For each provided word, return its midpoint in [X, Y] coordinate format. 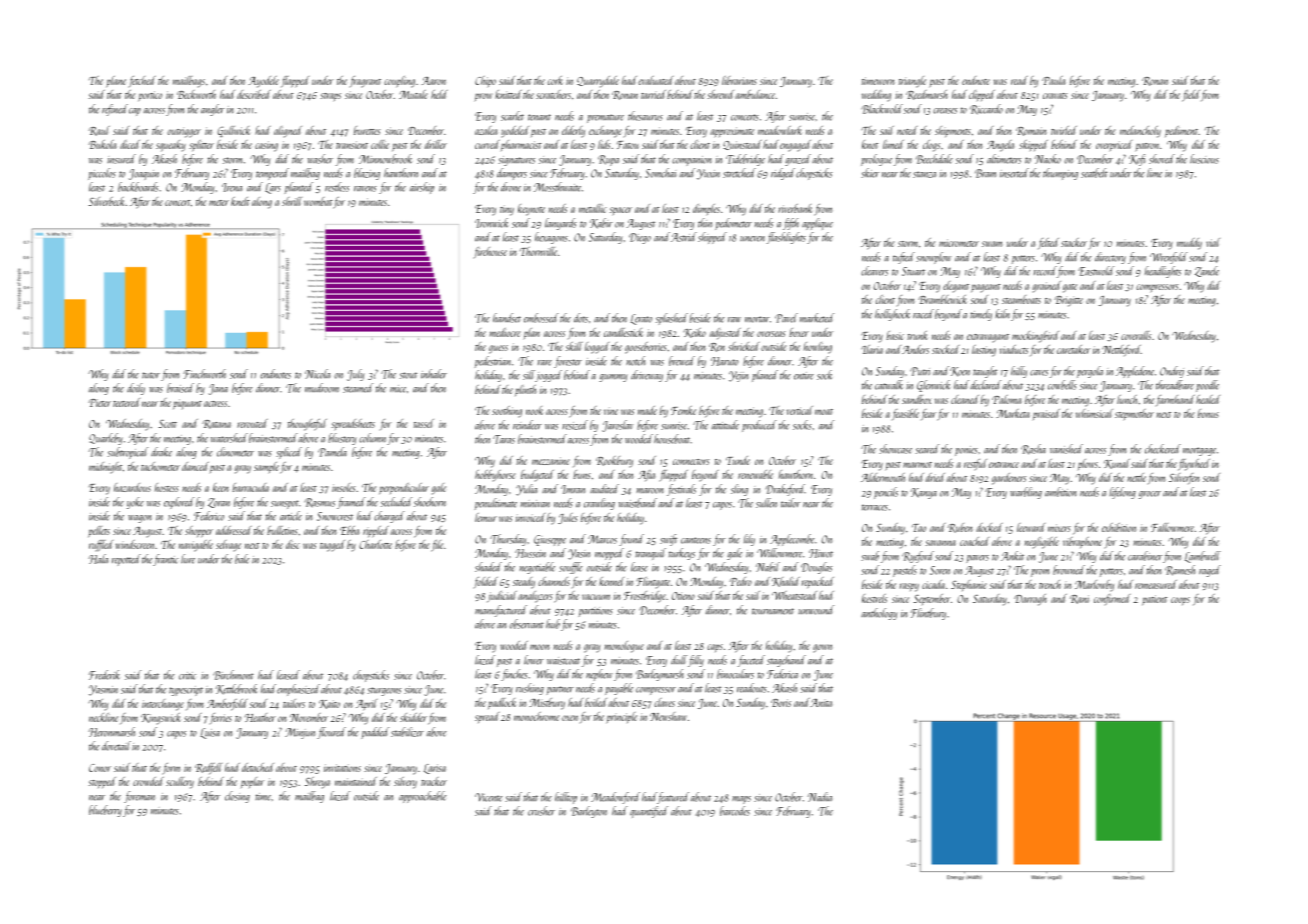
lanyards [561, 224]
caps [715, 648]
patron [1147, 147]
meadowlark [780, 130]
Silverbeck [107, 201]
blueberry [105, 811]
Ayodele [263, 82]
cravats [1055, 96]
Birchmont [233, 675]
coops [1180, 601]
